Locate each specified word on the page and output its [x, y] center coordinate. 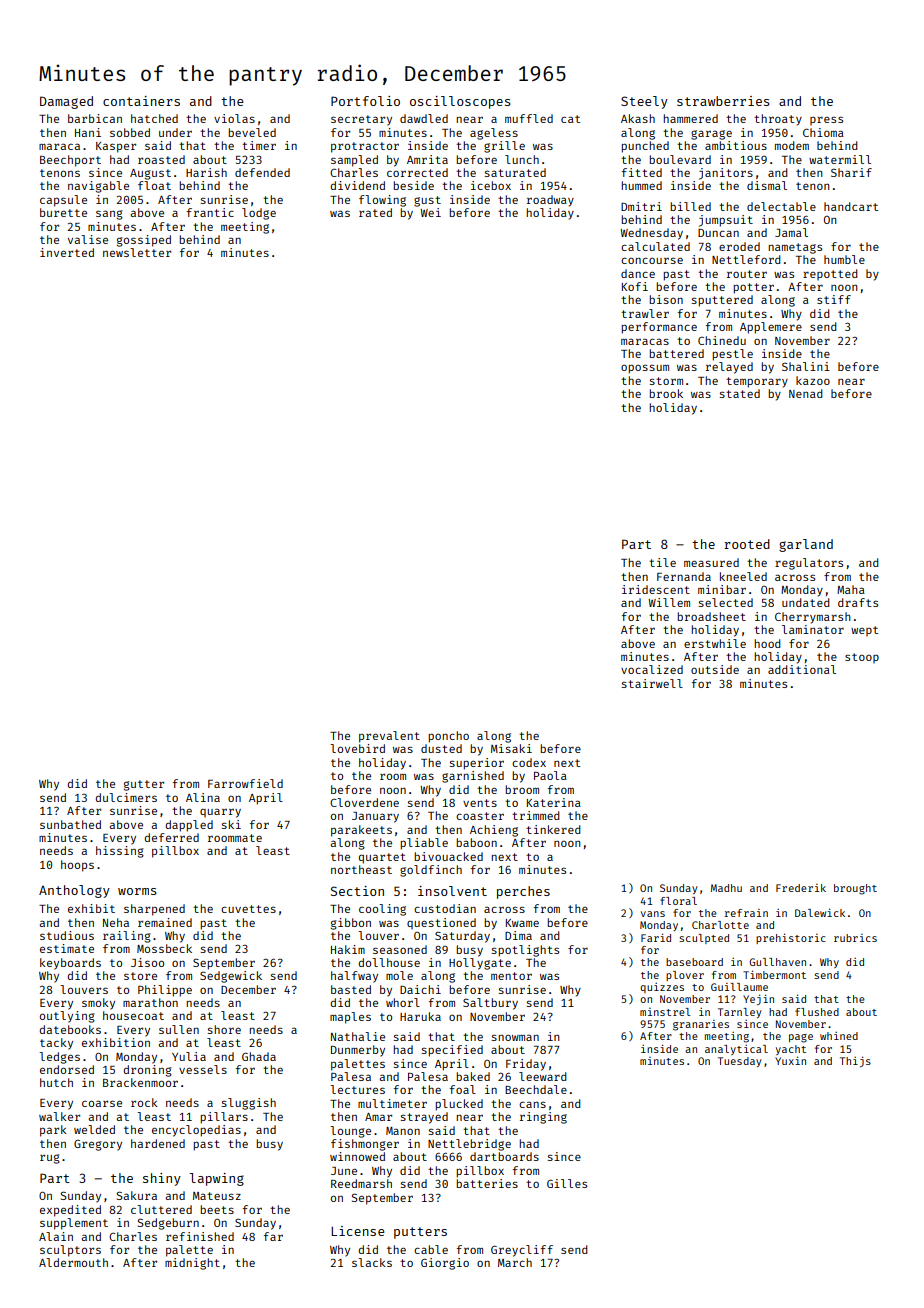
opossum [645, 369]
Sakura [137, 1195]
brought [855, 889]
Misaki [511, 748]
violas [234, 118]
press [826, 120]
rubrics [855, 938]
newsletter [137, 252]
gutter [144, 785]
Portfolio [365, 101]
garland [806, 545]
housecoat [133, 1015]
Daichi [420, 989]
